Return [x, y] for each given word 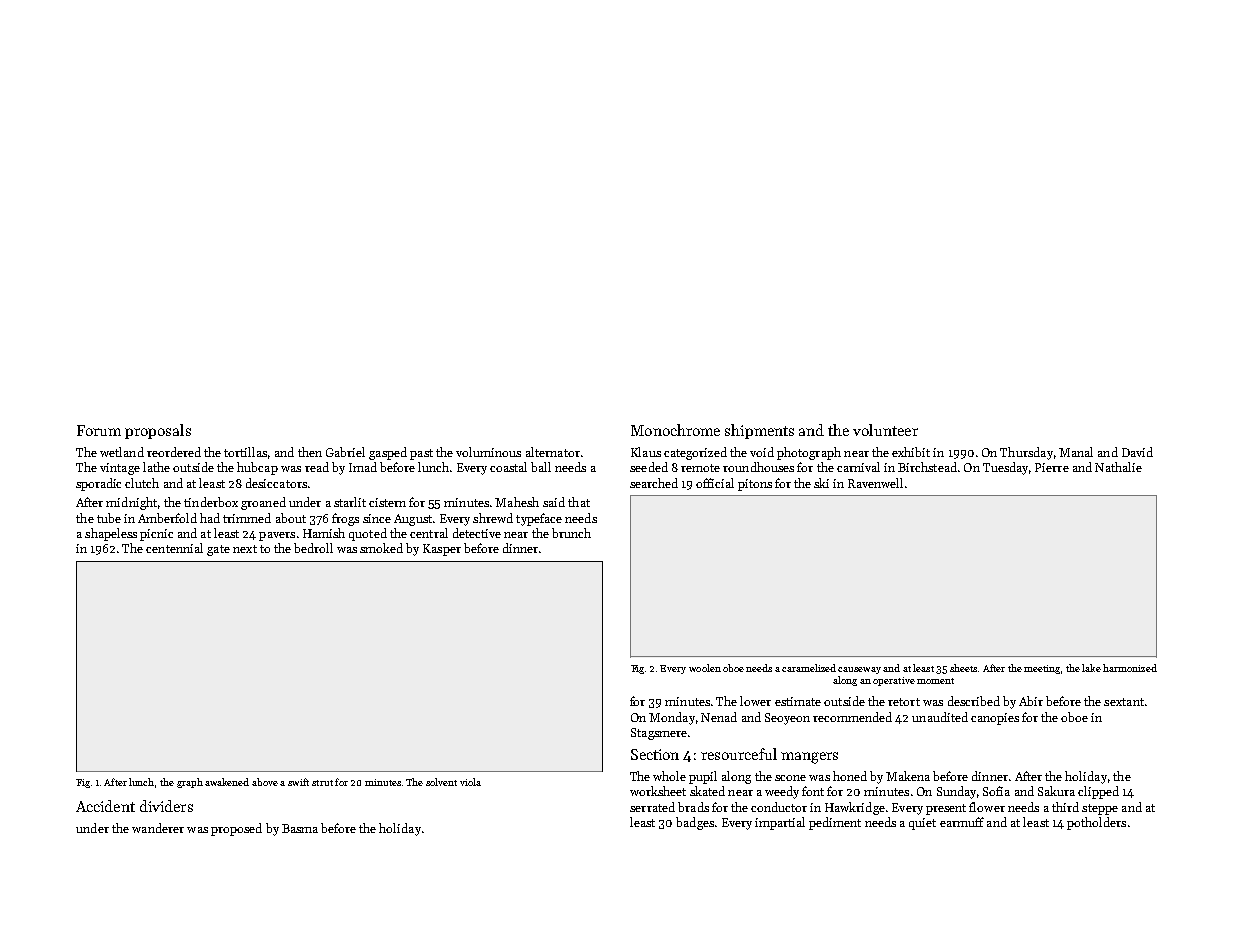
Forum [99, 430]
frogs [345, 519]
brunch [571, 533]
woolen [705, 668]
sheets [963, 668]
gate [218, 550]
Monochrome [675, 430]
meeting [1042, 669]
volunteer [885, 430]
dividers [166, 806]
